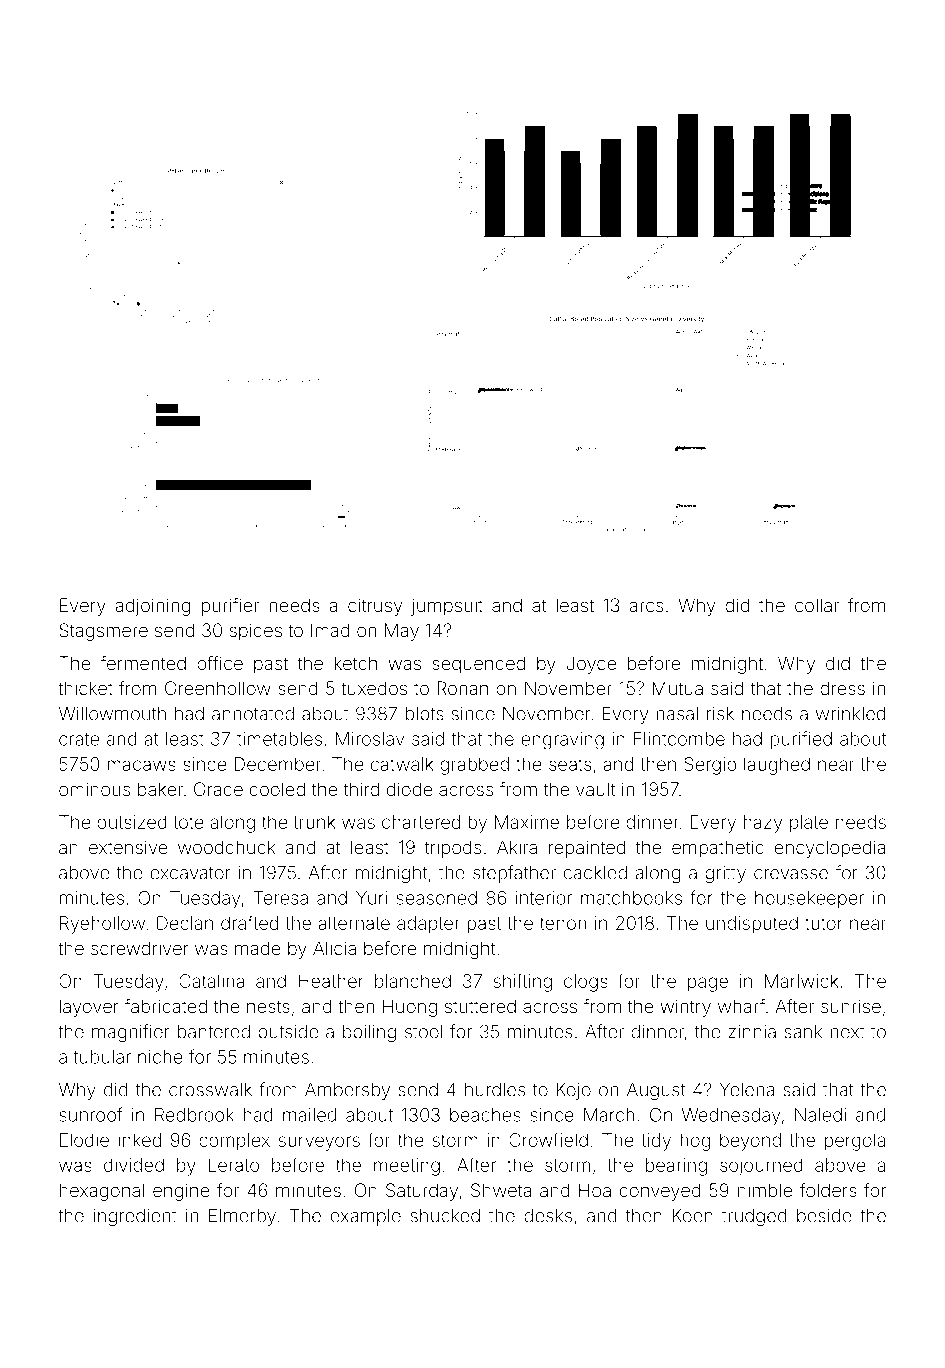 This document has width=945, height=1368. I want to click on drafted, so click(249, 922).
